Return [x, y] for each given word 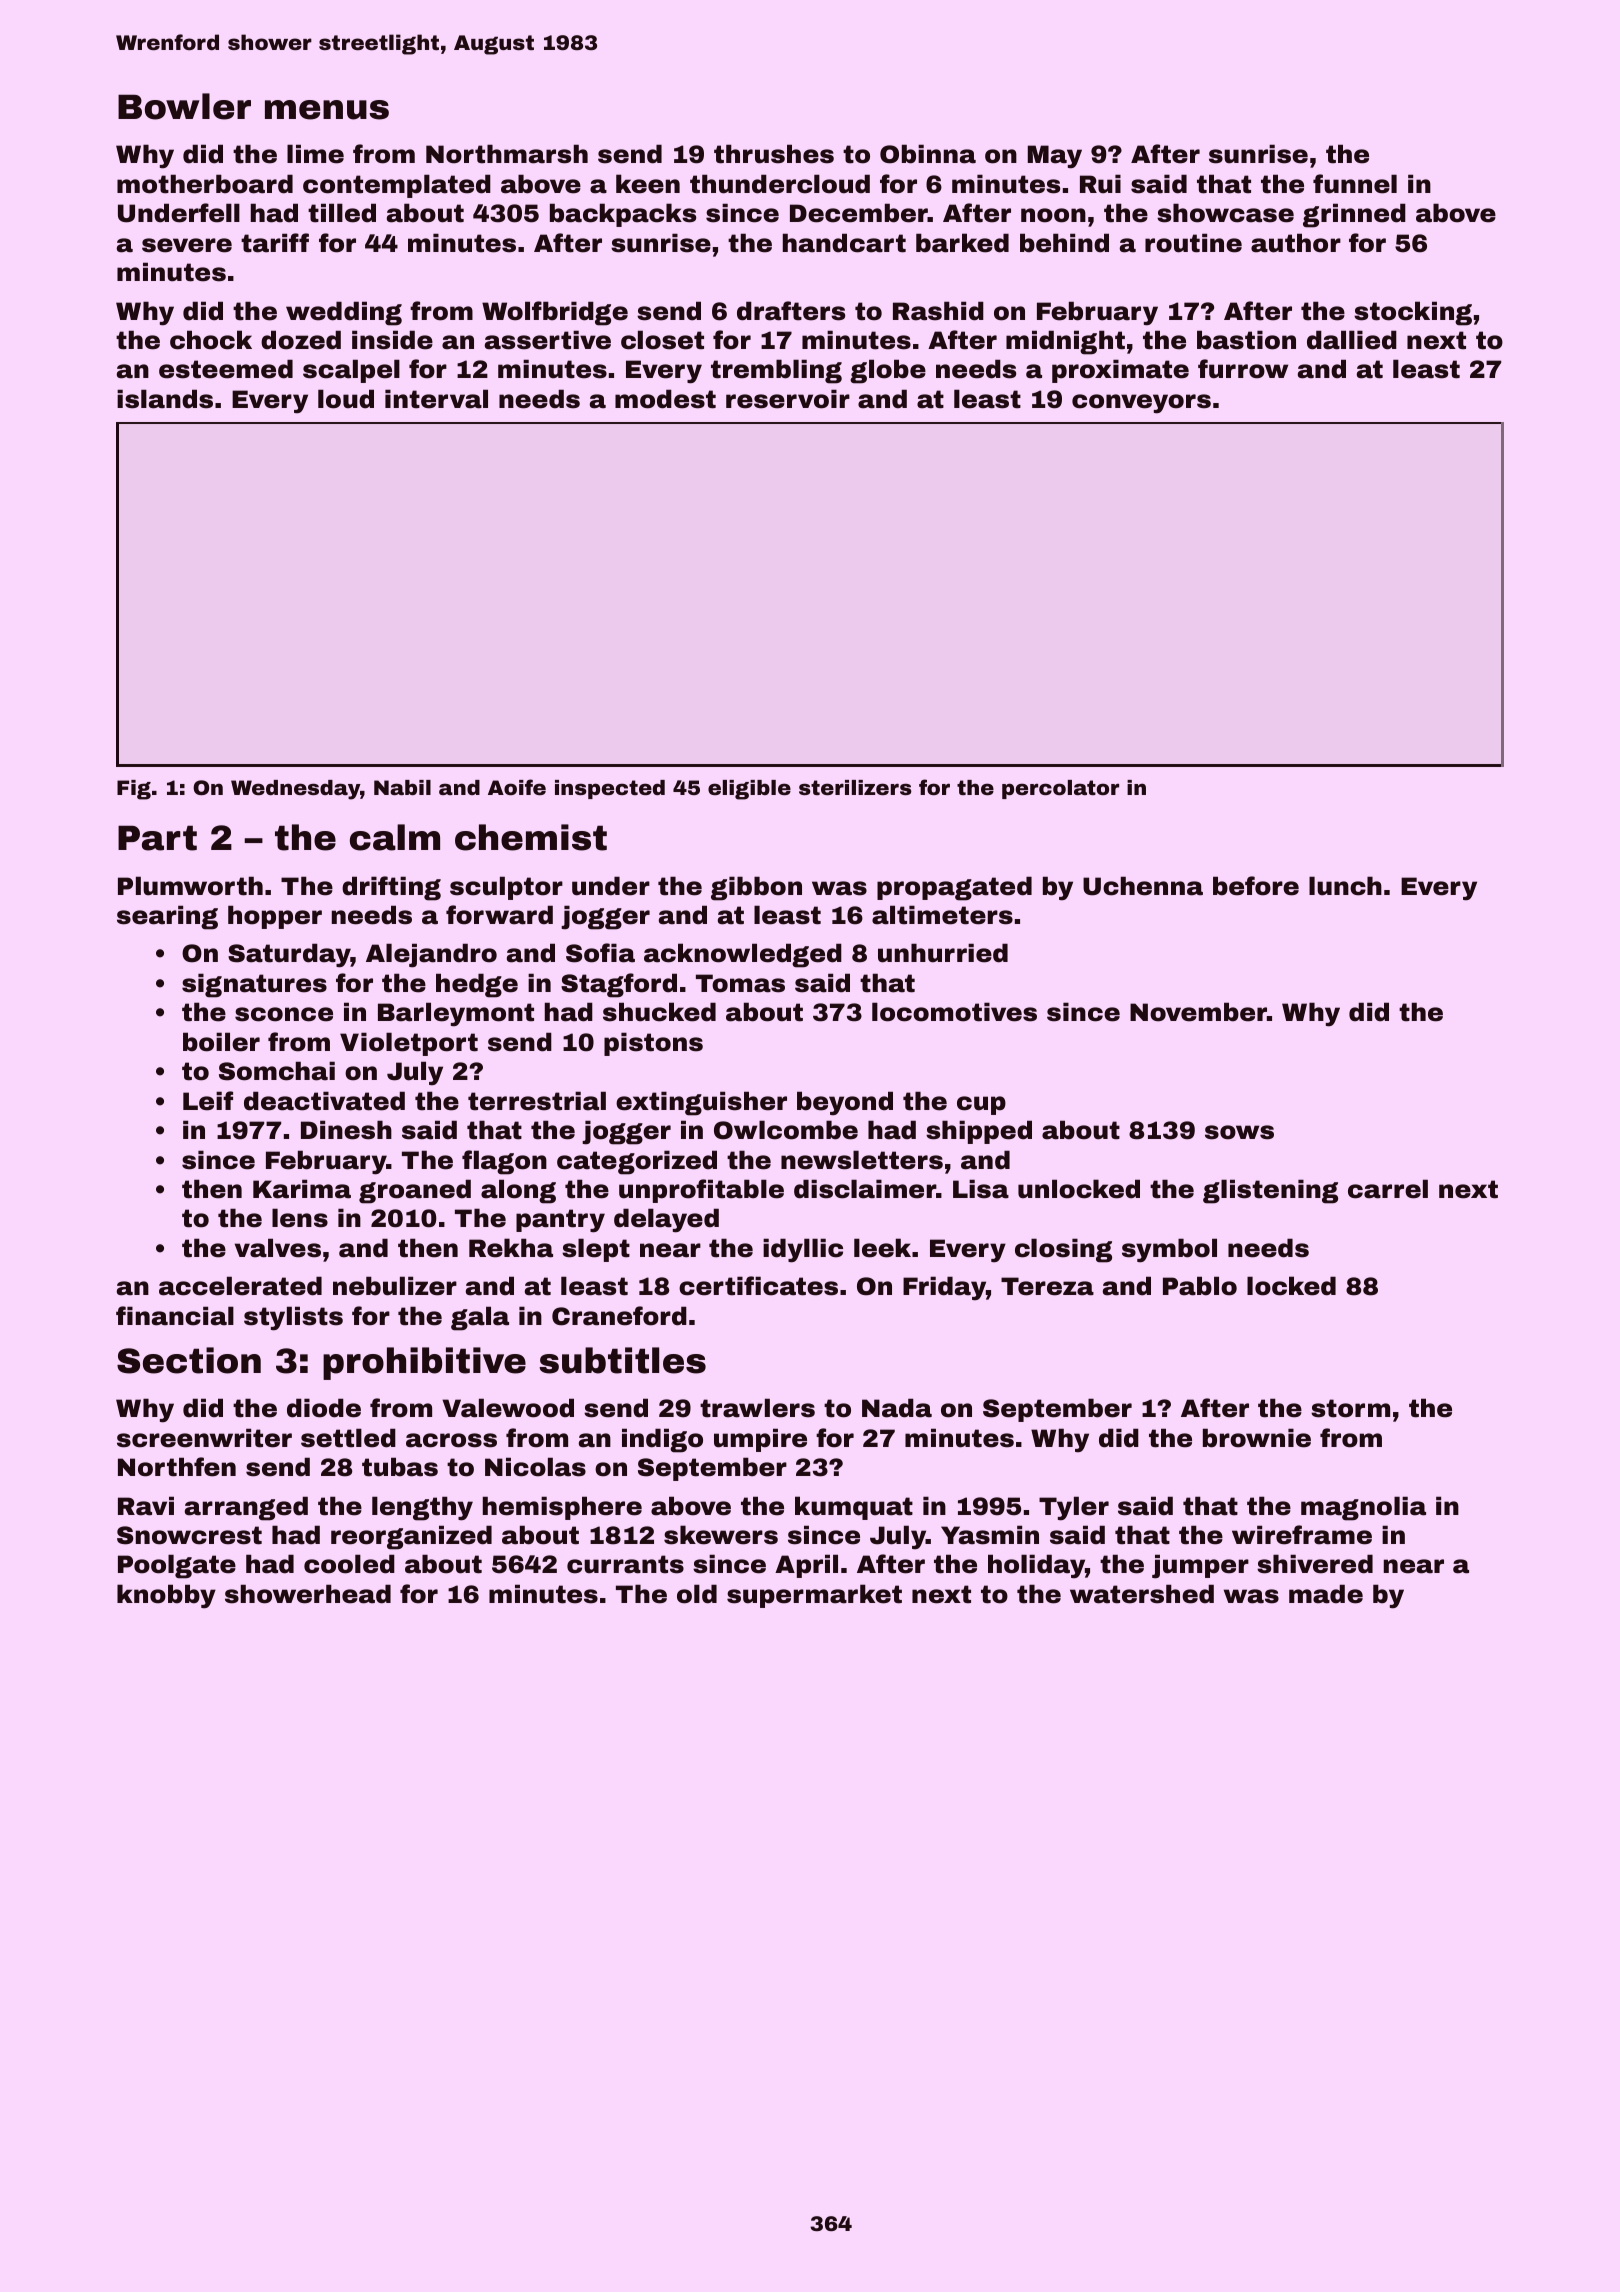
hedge [477, 985]
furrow [1243, 369]
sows [1239, 1132]
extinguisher [701, 1103]
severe [187, 245]
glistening [1270, 1191]
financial [175, 1316]
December [859, 213]
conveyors [1141, 404]
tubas [400, 1467]
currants [625, 1564]
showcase [1225, 213]
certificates [758, 1286]
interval [436, 399]
